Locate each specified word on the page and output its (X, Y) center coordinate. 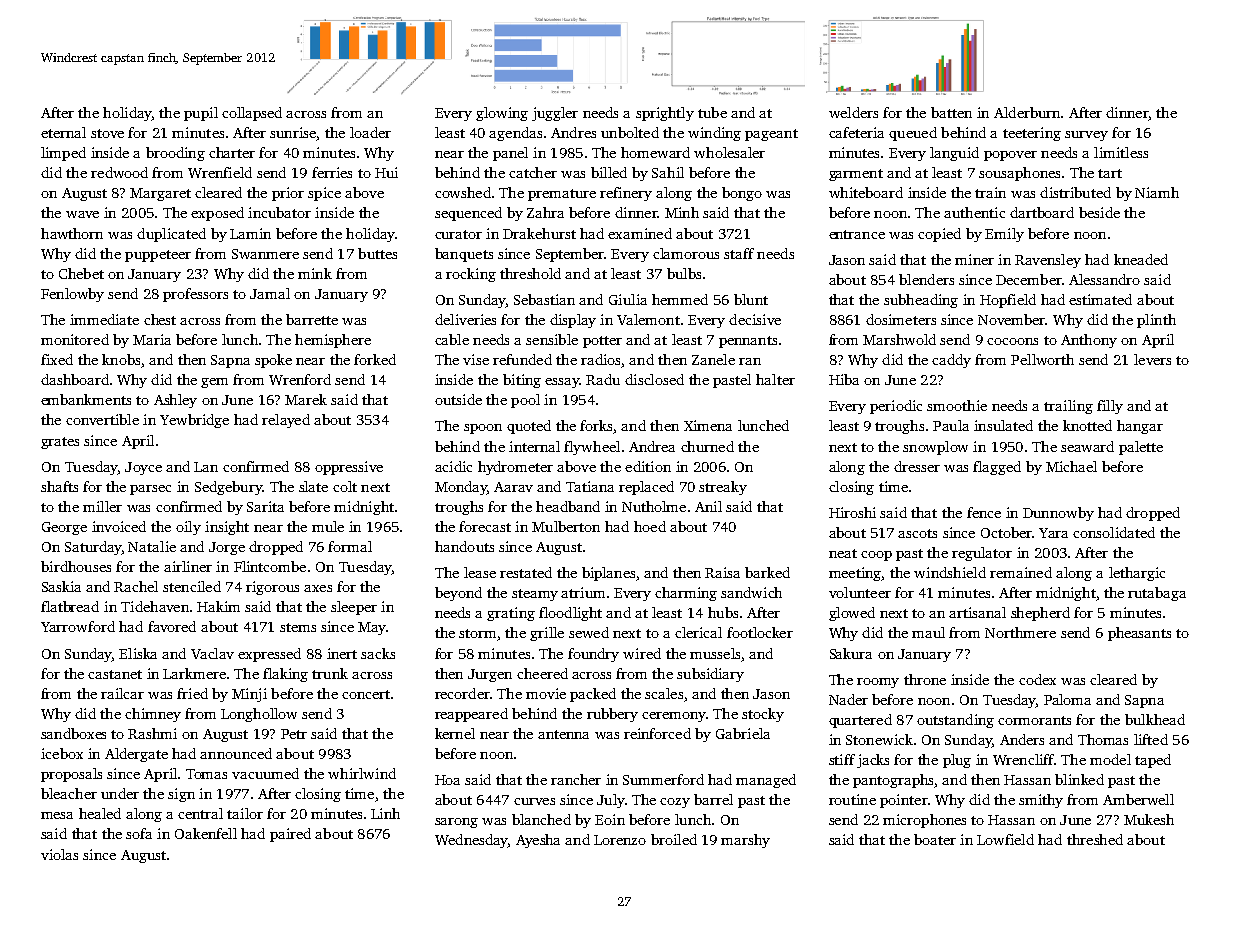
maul (928, 632)
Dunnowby (1058, 514)
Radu (603, 379)
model (1110, 759)
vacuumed (265, 773)
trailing (1068, 407)
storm (477, 633)
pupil (201, 114)
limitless (1121, 152)
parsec (150, 490)
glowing (502, 114)
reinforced (657, 733)
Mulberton (566, 526)
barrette (312, 319)
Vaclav (212, 653)
